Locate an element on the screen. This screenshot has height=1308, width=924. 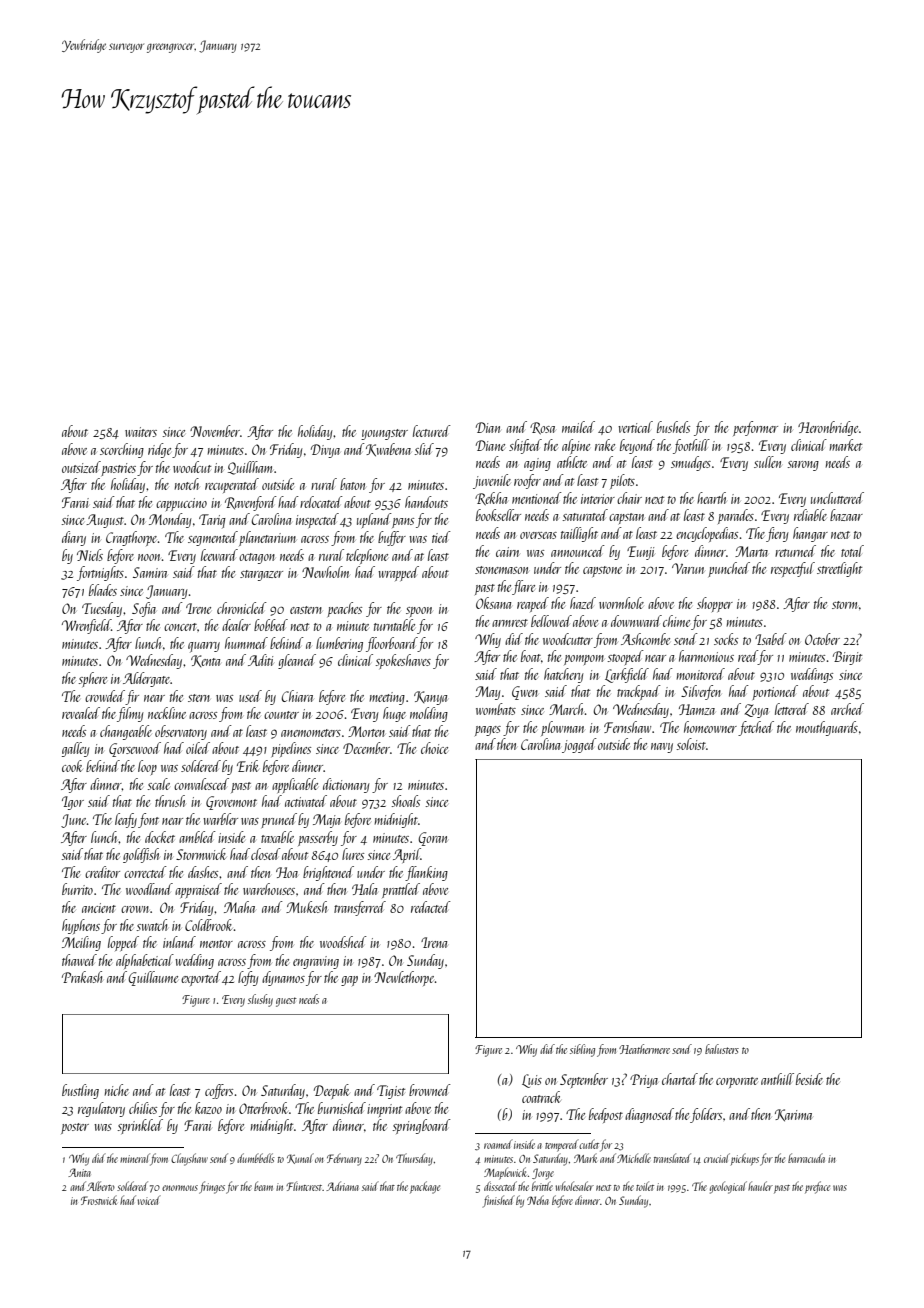
uncluttered is located at coordinates (837, 498).
